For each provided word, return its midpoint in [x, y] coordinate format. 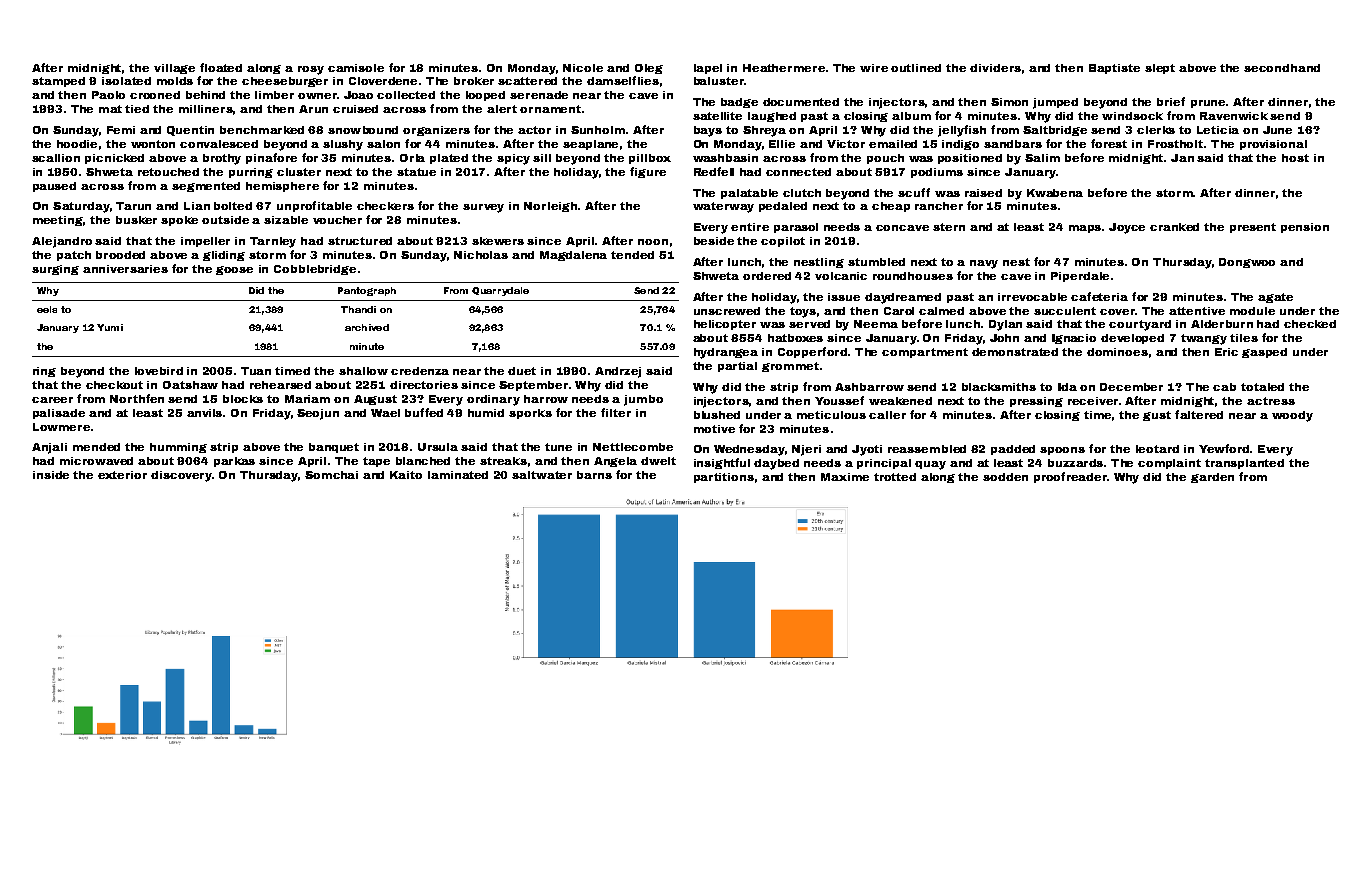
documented [801, 102]
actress [1271, 401]
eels [47, 309]
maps [1085, 229]
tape [376, 462]
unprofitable [314, 206]
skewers [498, 241]
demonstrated [1015, 352]
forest [1109, 143]
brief [1171, 101]
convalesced [219, 144]
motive [714, 429]
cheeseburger [285, 82]
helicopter [725, 325]
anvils [205, 413]
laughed [772, 117]
